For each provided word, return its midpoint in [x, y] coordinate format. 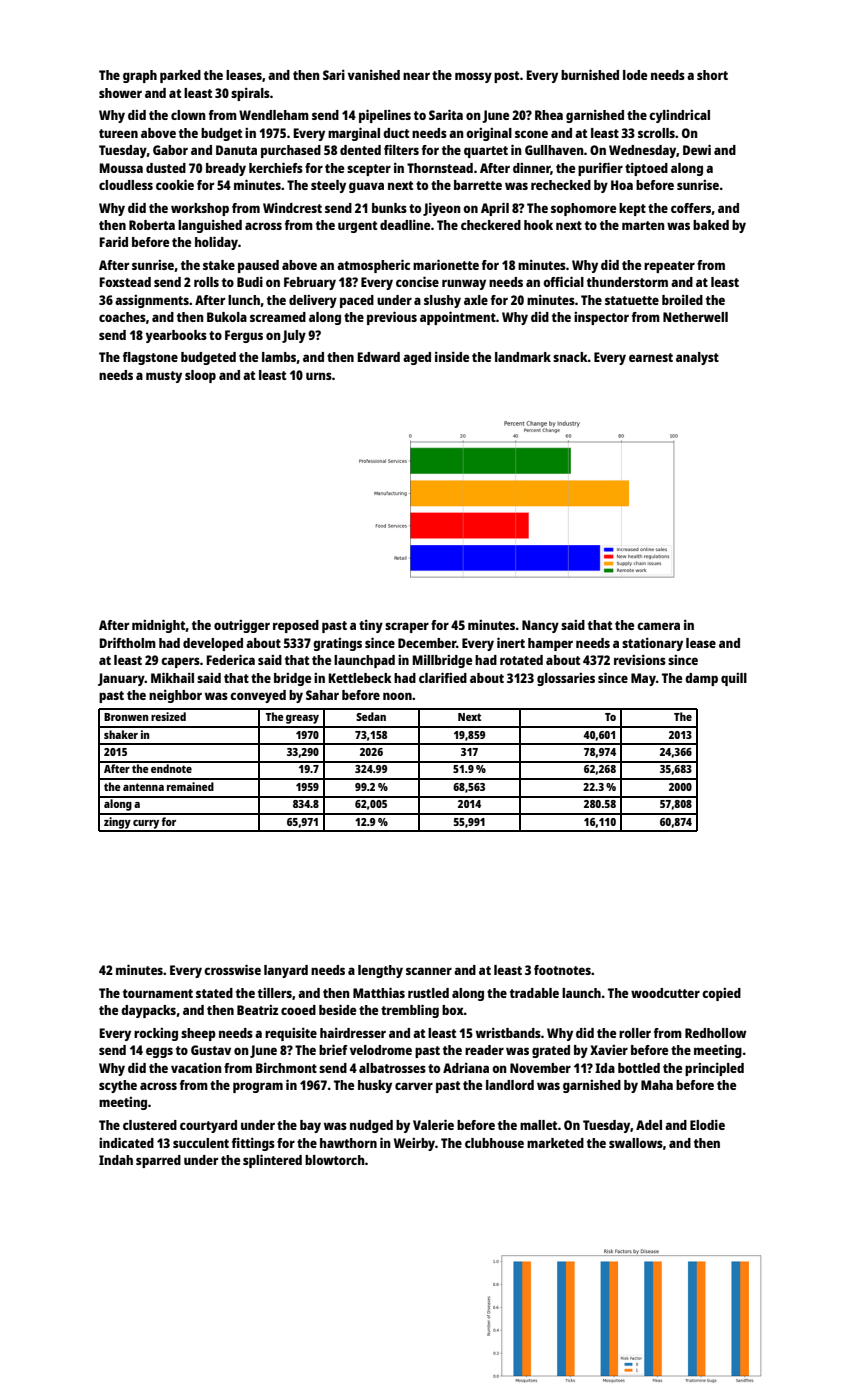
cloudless [126, 185]
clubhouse [494, 1143]
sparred [158, 1161]
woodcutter [665, 993]
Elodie [707, 1125]
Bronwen [126, 717]
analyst [697, 358]
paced [357, 301]
